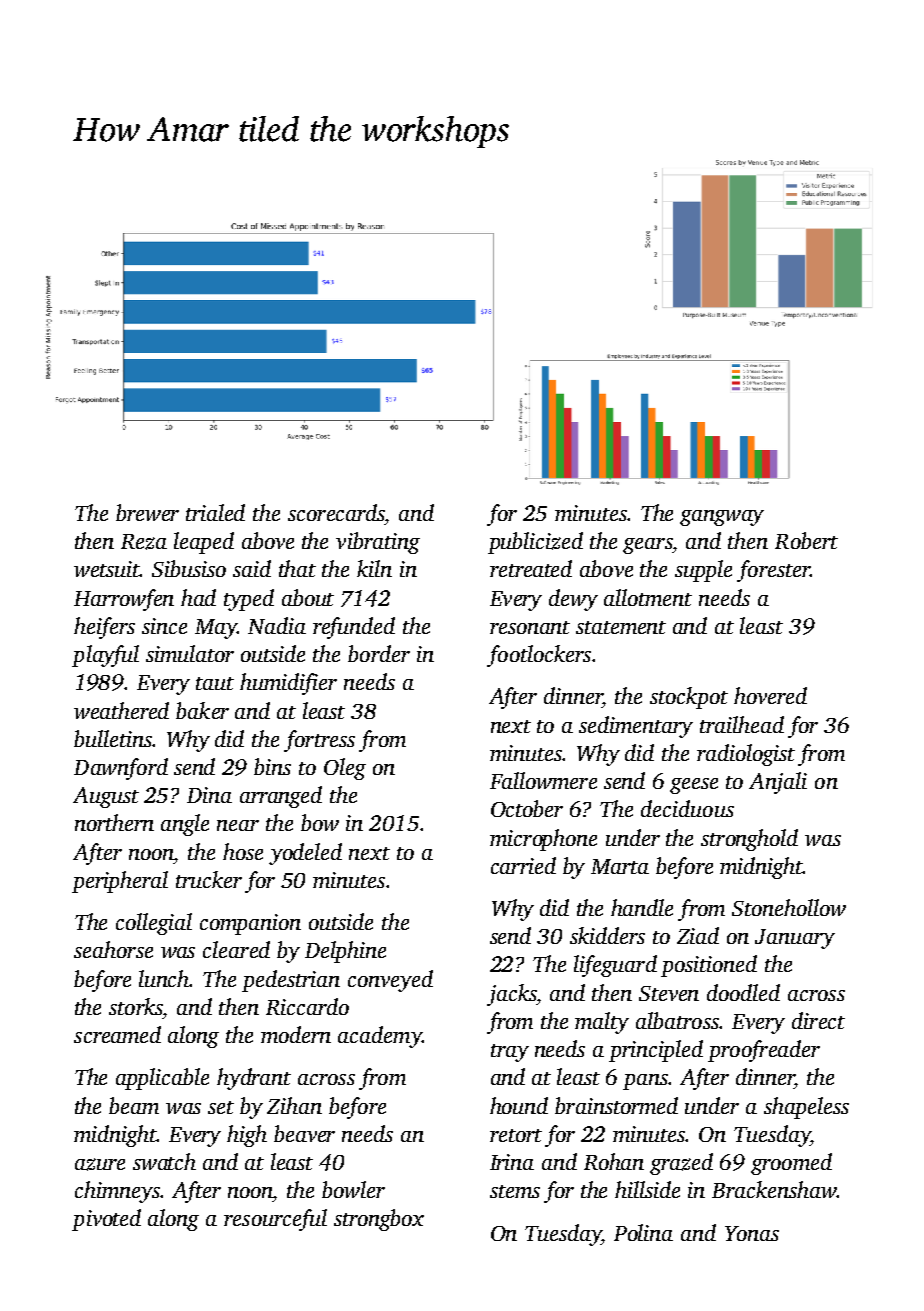 Image resolution: width=924 pixels, height=1311 pixels. Describe the element at coordinates (136, 1006) in the screenshot. I see `storks` at that location.
